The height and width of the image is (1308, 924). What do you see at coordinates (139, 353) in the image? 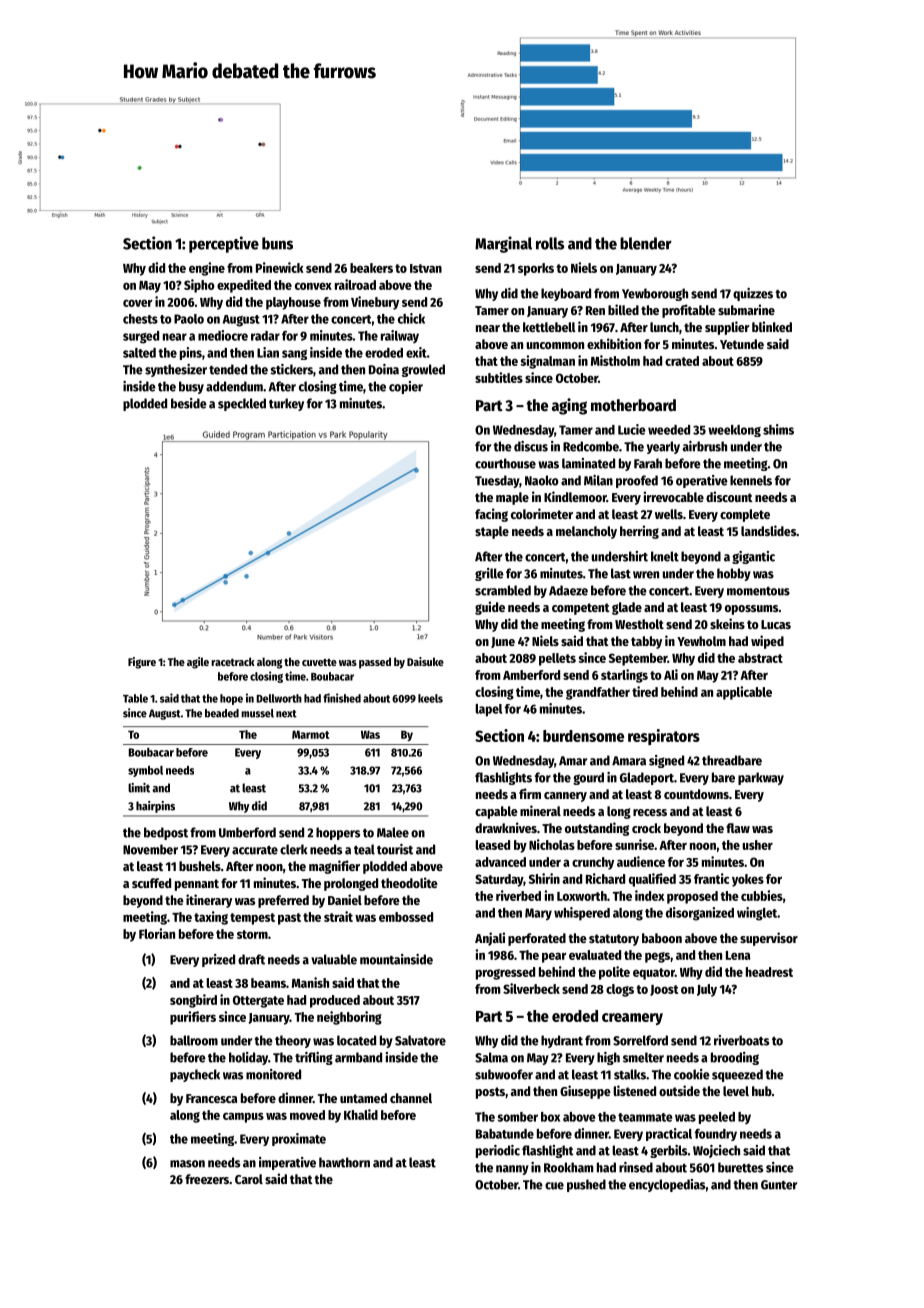
I see `salted` at bounding box center [139, 353].
